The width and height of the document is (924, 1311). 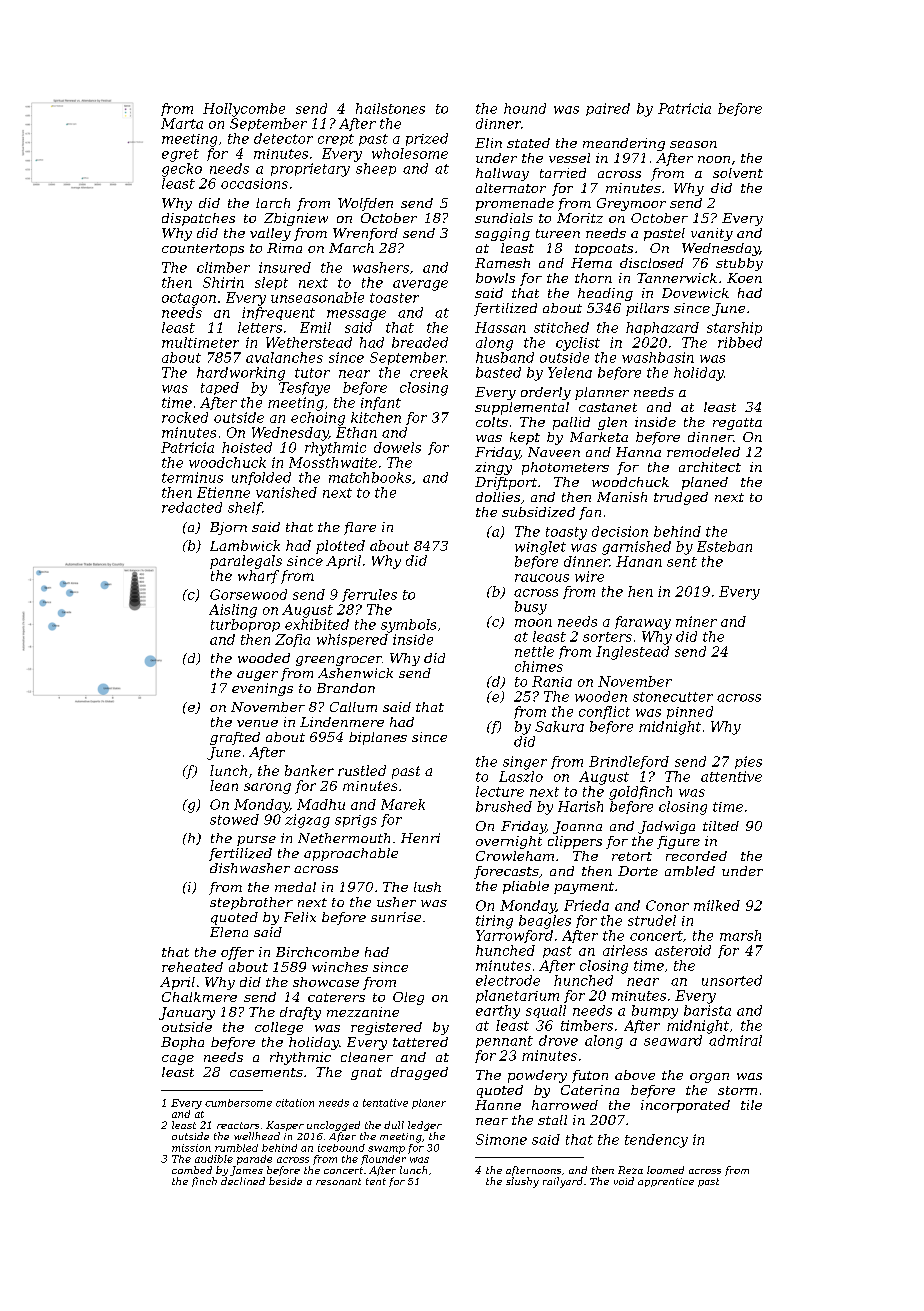 I want to click on occasions, so click(x=254, y=183).
